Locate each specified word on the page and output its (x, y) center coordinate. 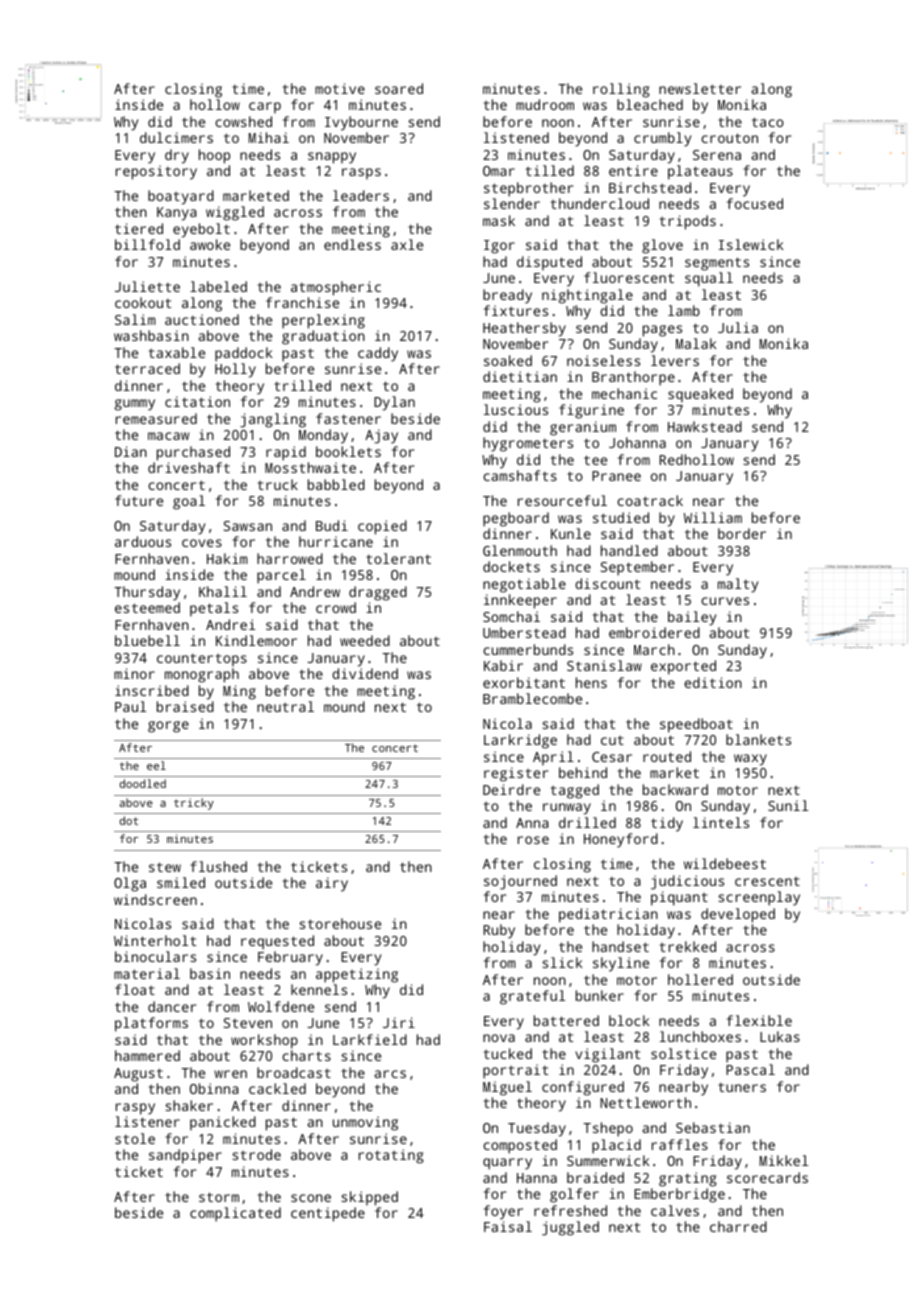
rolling (621, 90)
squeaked (700, 395)
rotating (391, 1156)
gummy (135, 405)
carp (265, 107)
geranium (583, 428)
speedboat (696, 725)
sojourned (520, 882)
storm (219, 1197)
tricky (194, 804)
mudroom (545, 104)
